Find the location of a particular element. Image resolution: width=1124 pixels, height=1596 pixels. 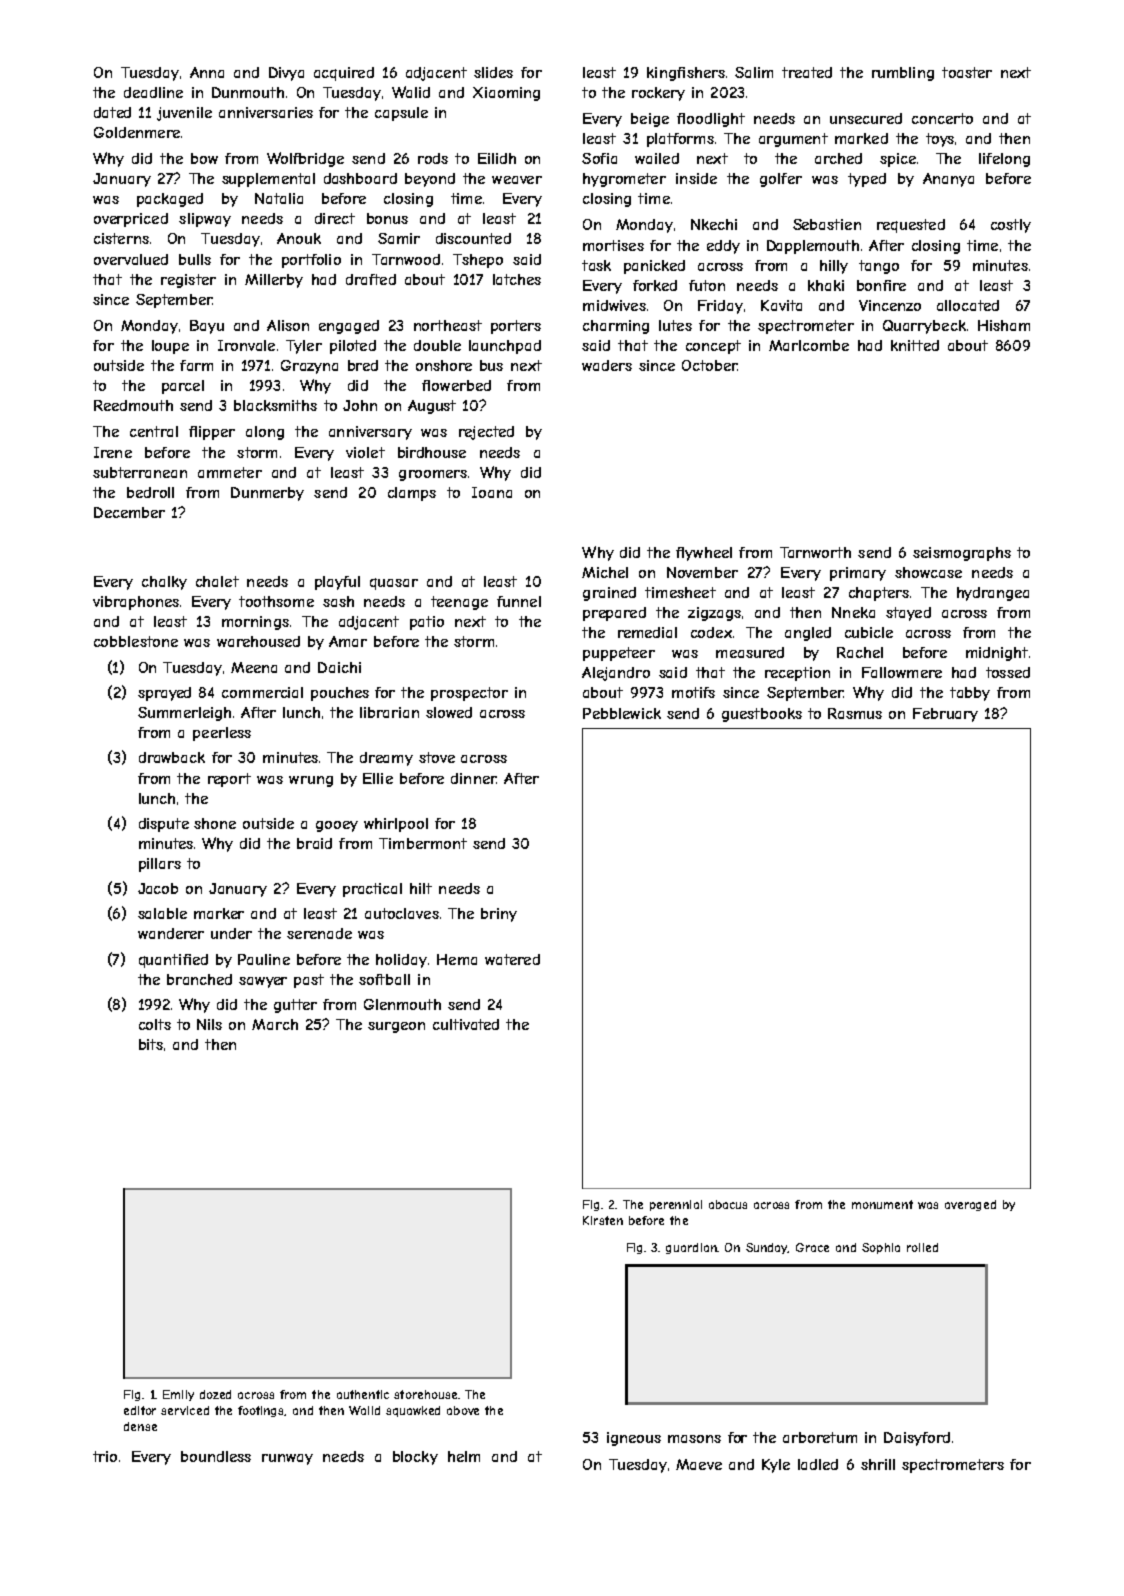

floodlight is located at coordinates (711, 120).
